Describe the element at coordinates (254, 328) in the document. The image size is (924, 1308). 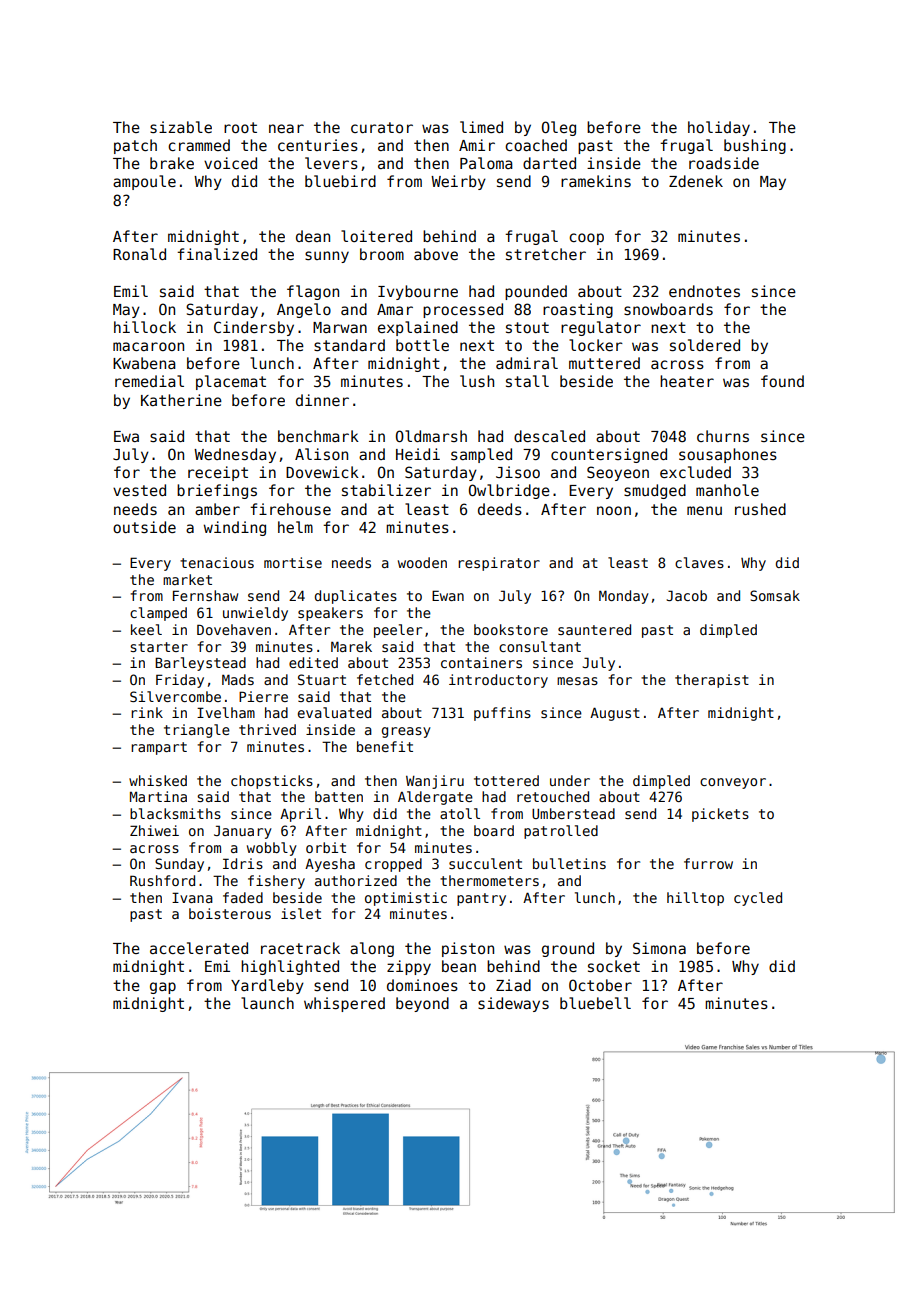
I see `Cindersby` at that location.
